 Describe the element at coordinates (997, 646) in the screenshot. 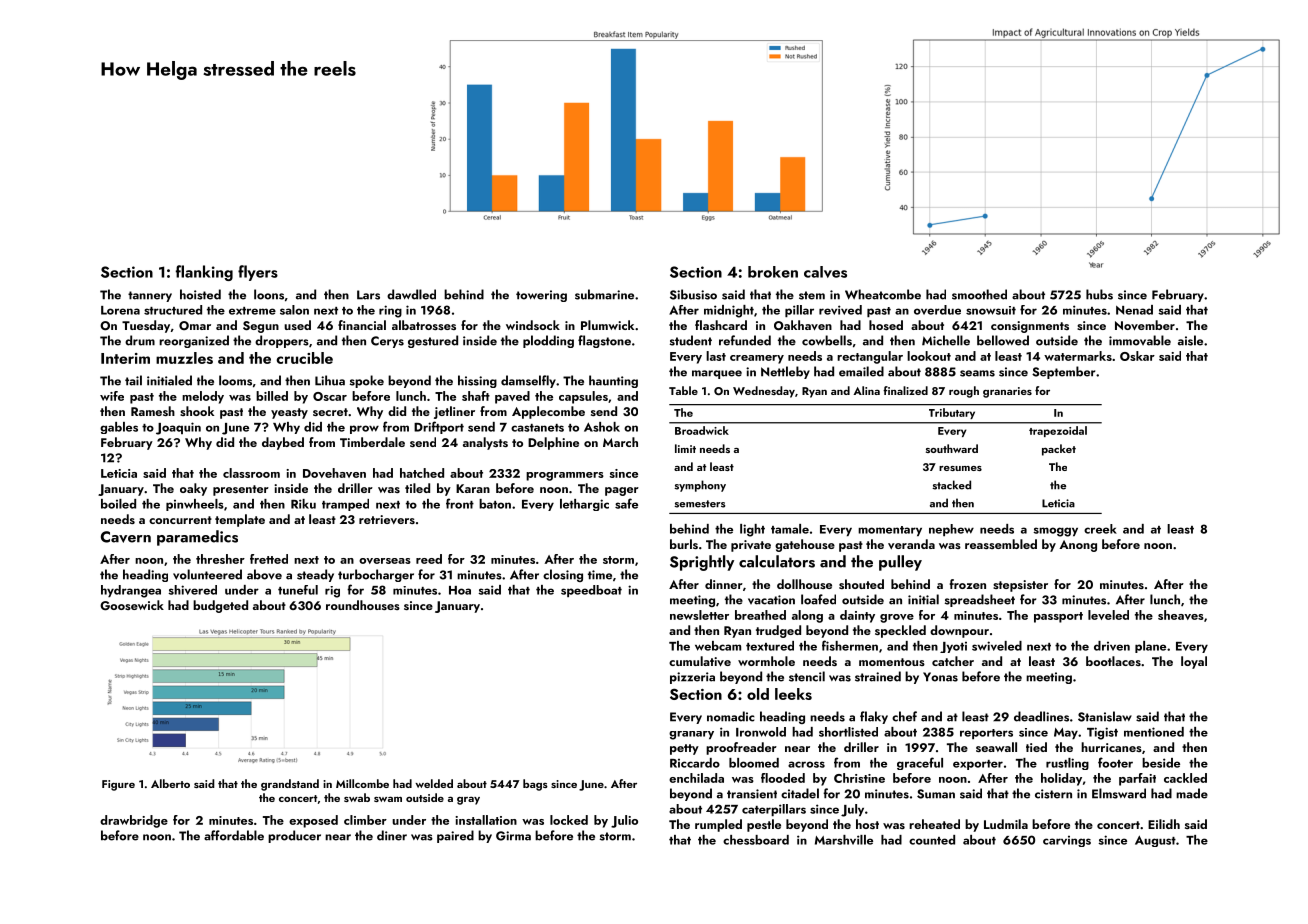

I see `swiveled` at that location.
